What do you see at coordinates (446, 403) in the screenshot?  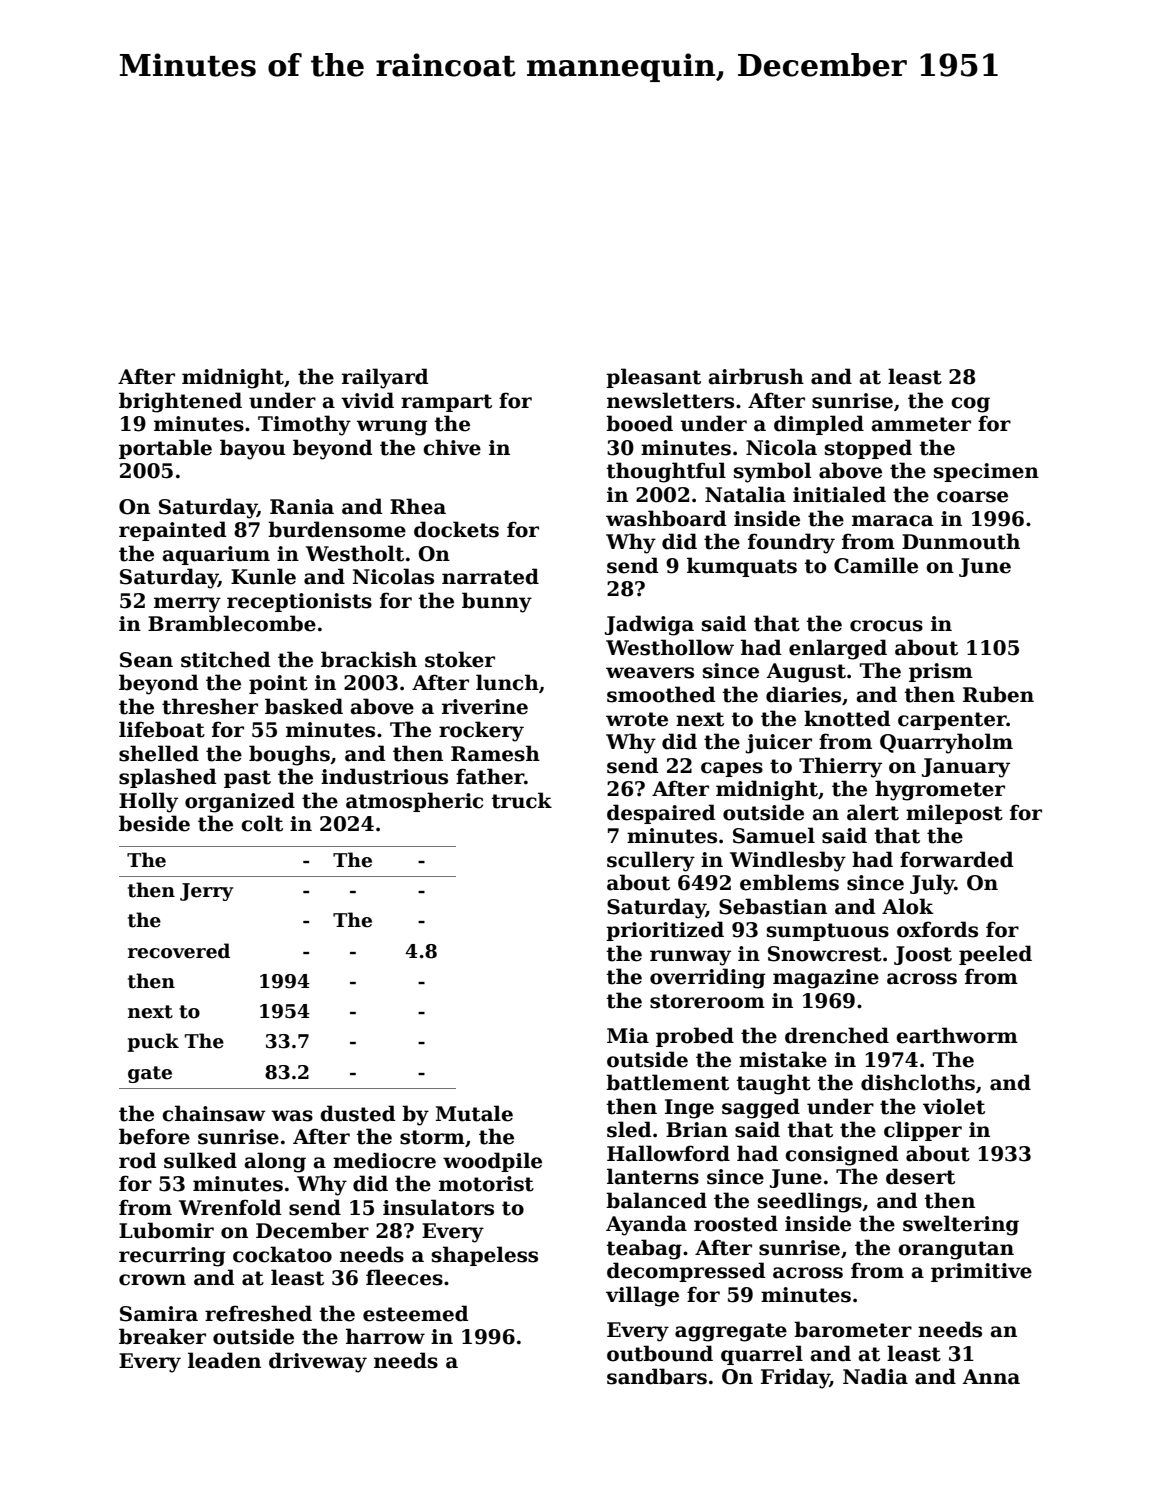 I see `rampart` at bounding box center [446, 403].
